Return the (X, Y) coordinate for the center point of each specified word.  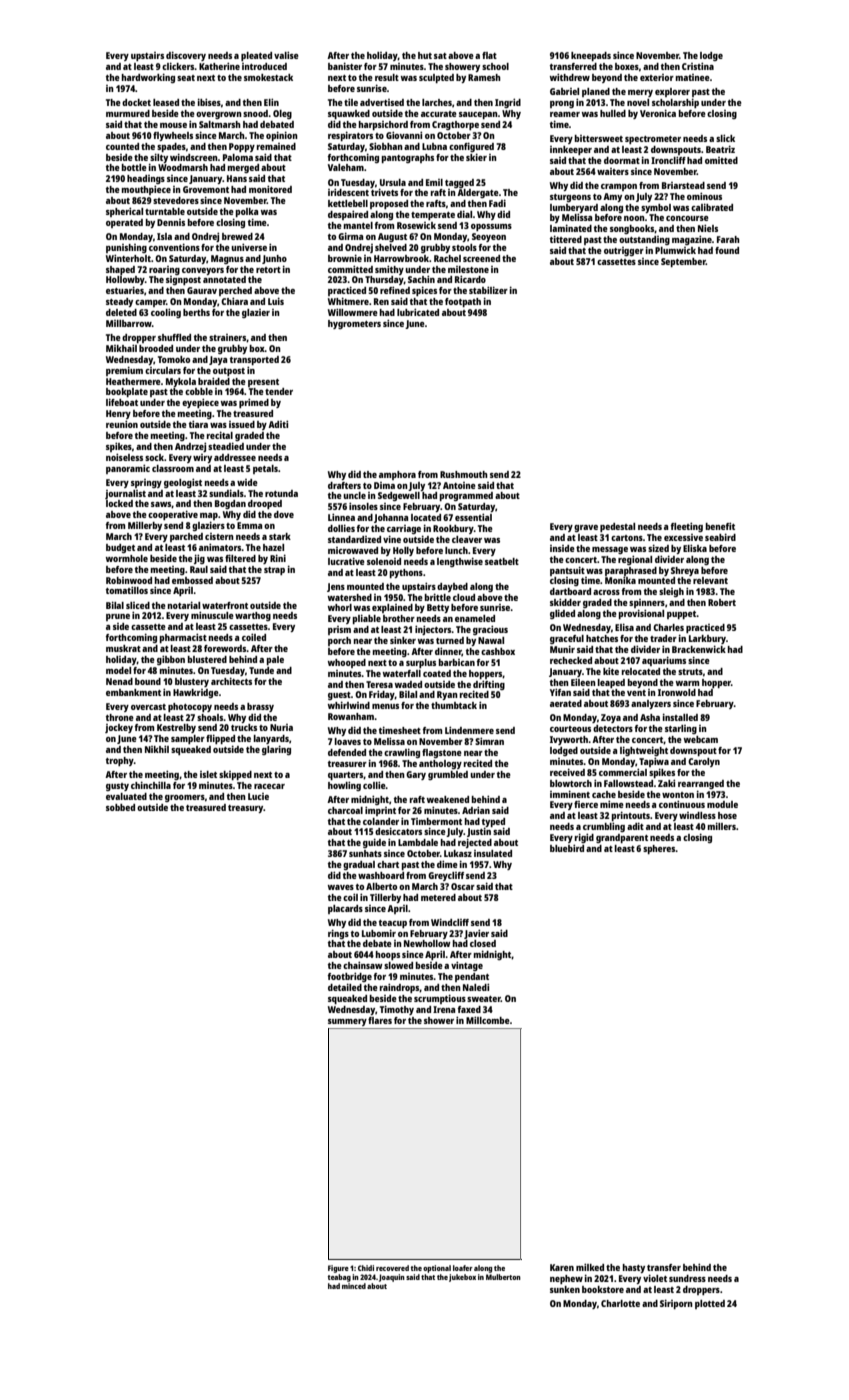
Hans (237, 178)
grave (586, 528)
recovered (392, 1268)
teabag (339, 1278)
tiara (198, 424)
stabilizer (488, 290)
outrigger (624, 251)
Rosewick (416, 225)
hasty (634, 1268)
